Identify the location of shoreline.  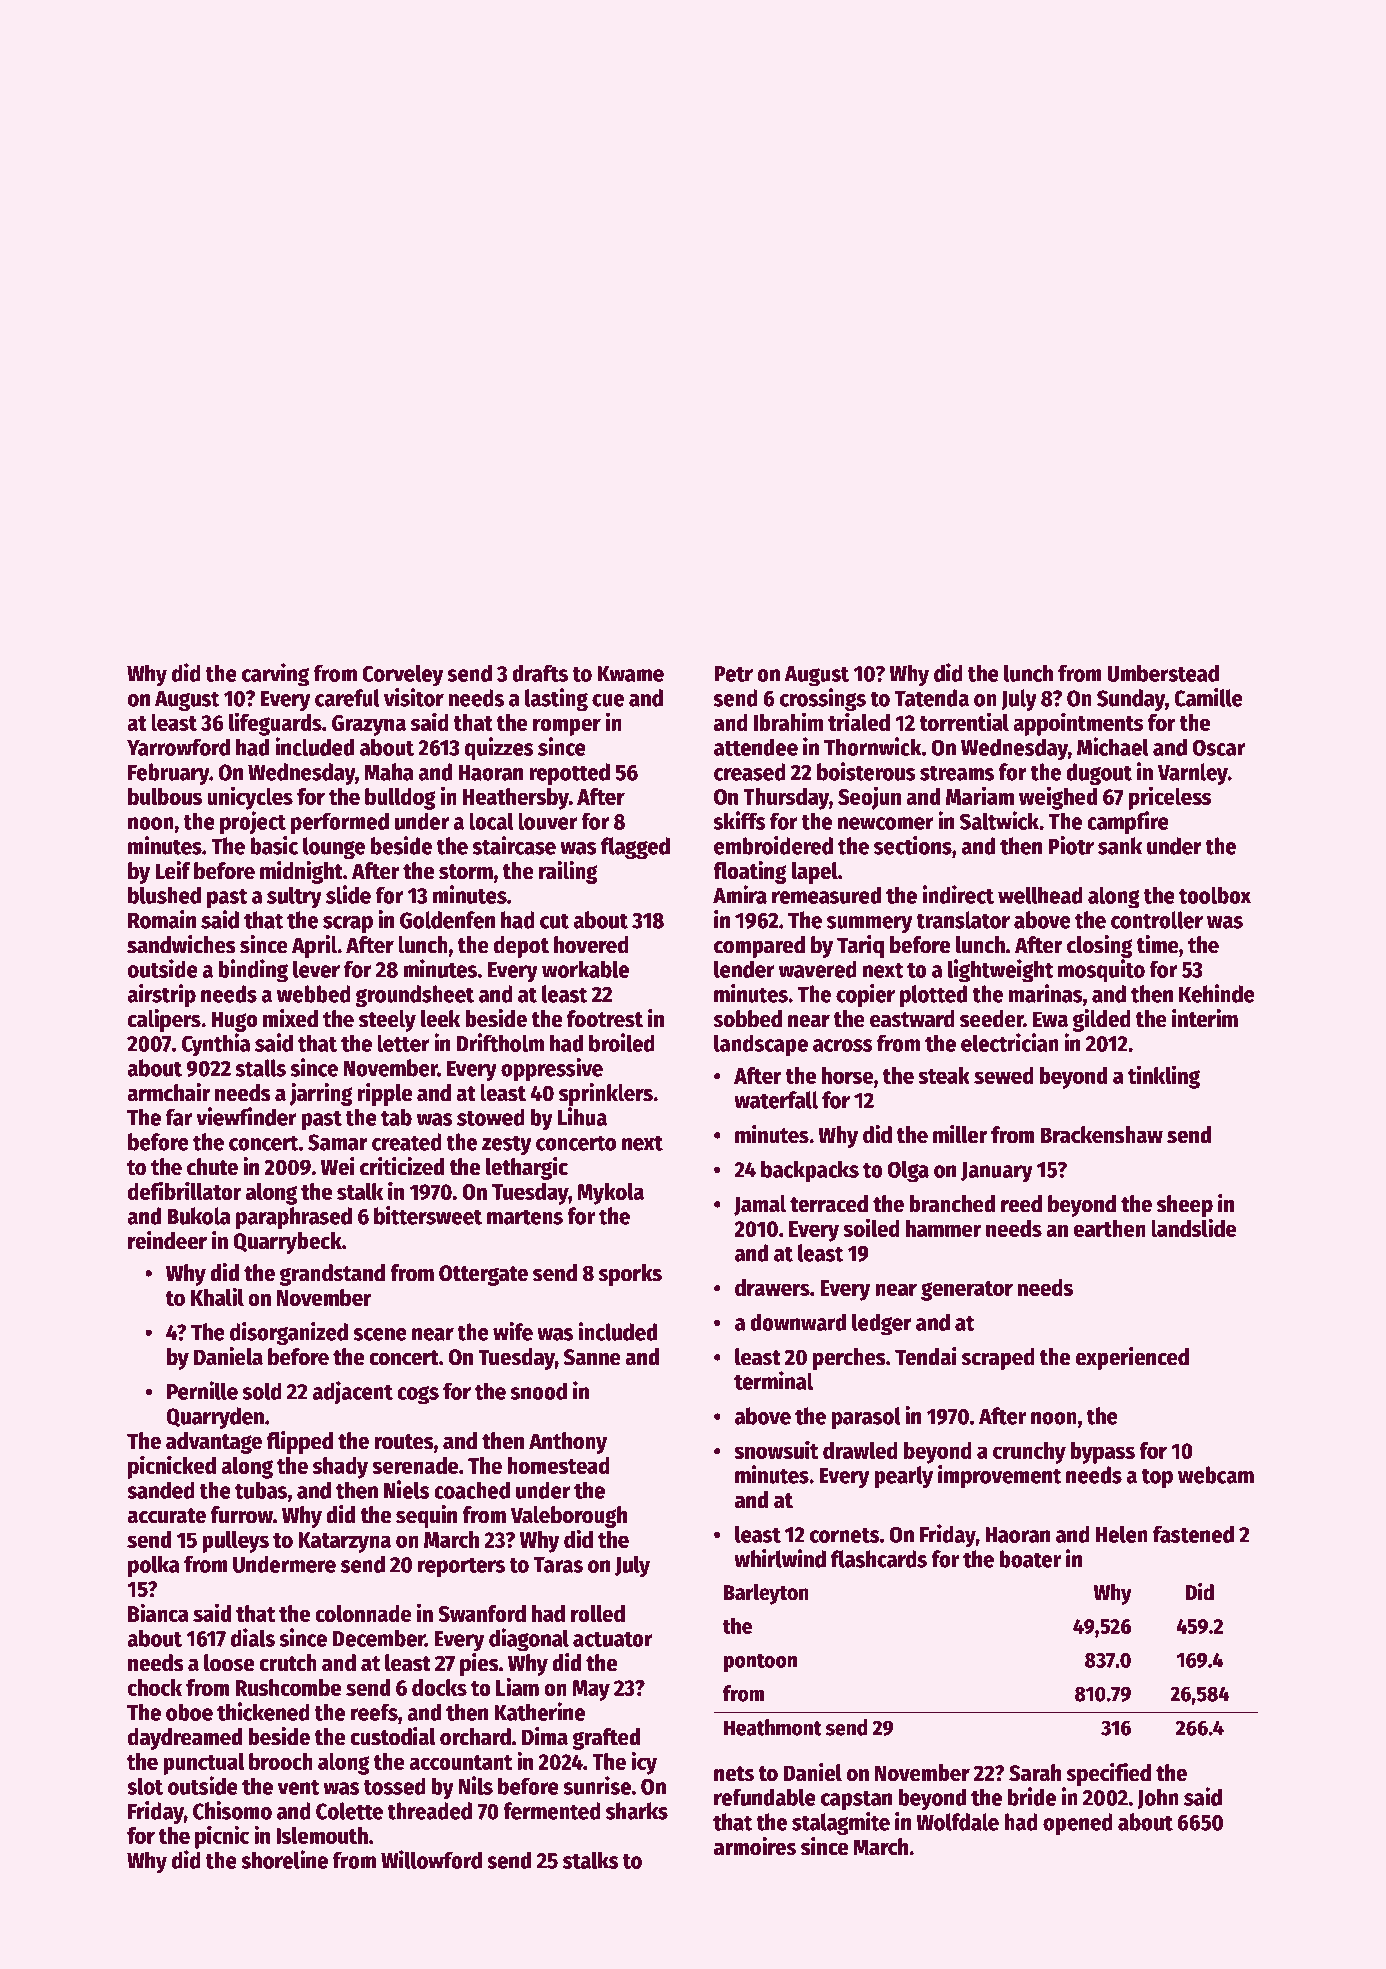
(284, 1859).
